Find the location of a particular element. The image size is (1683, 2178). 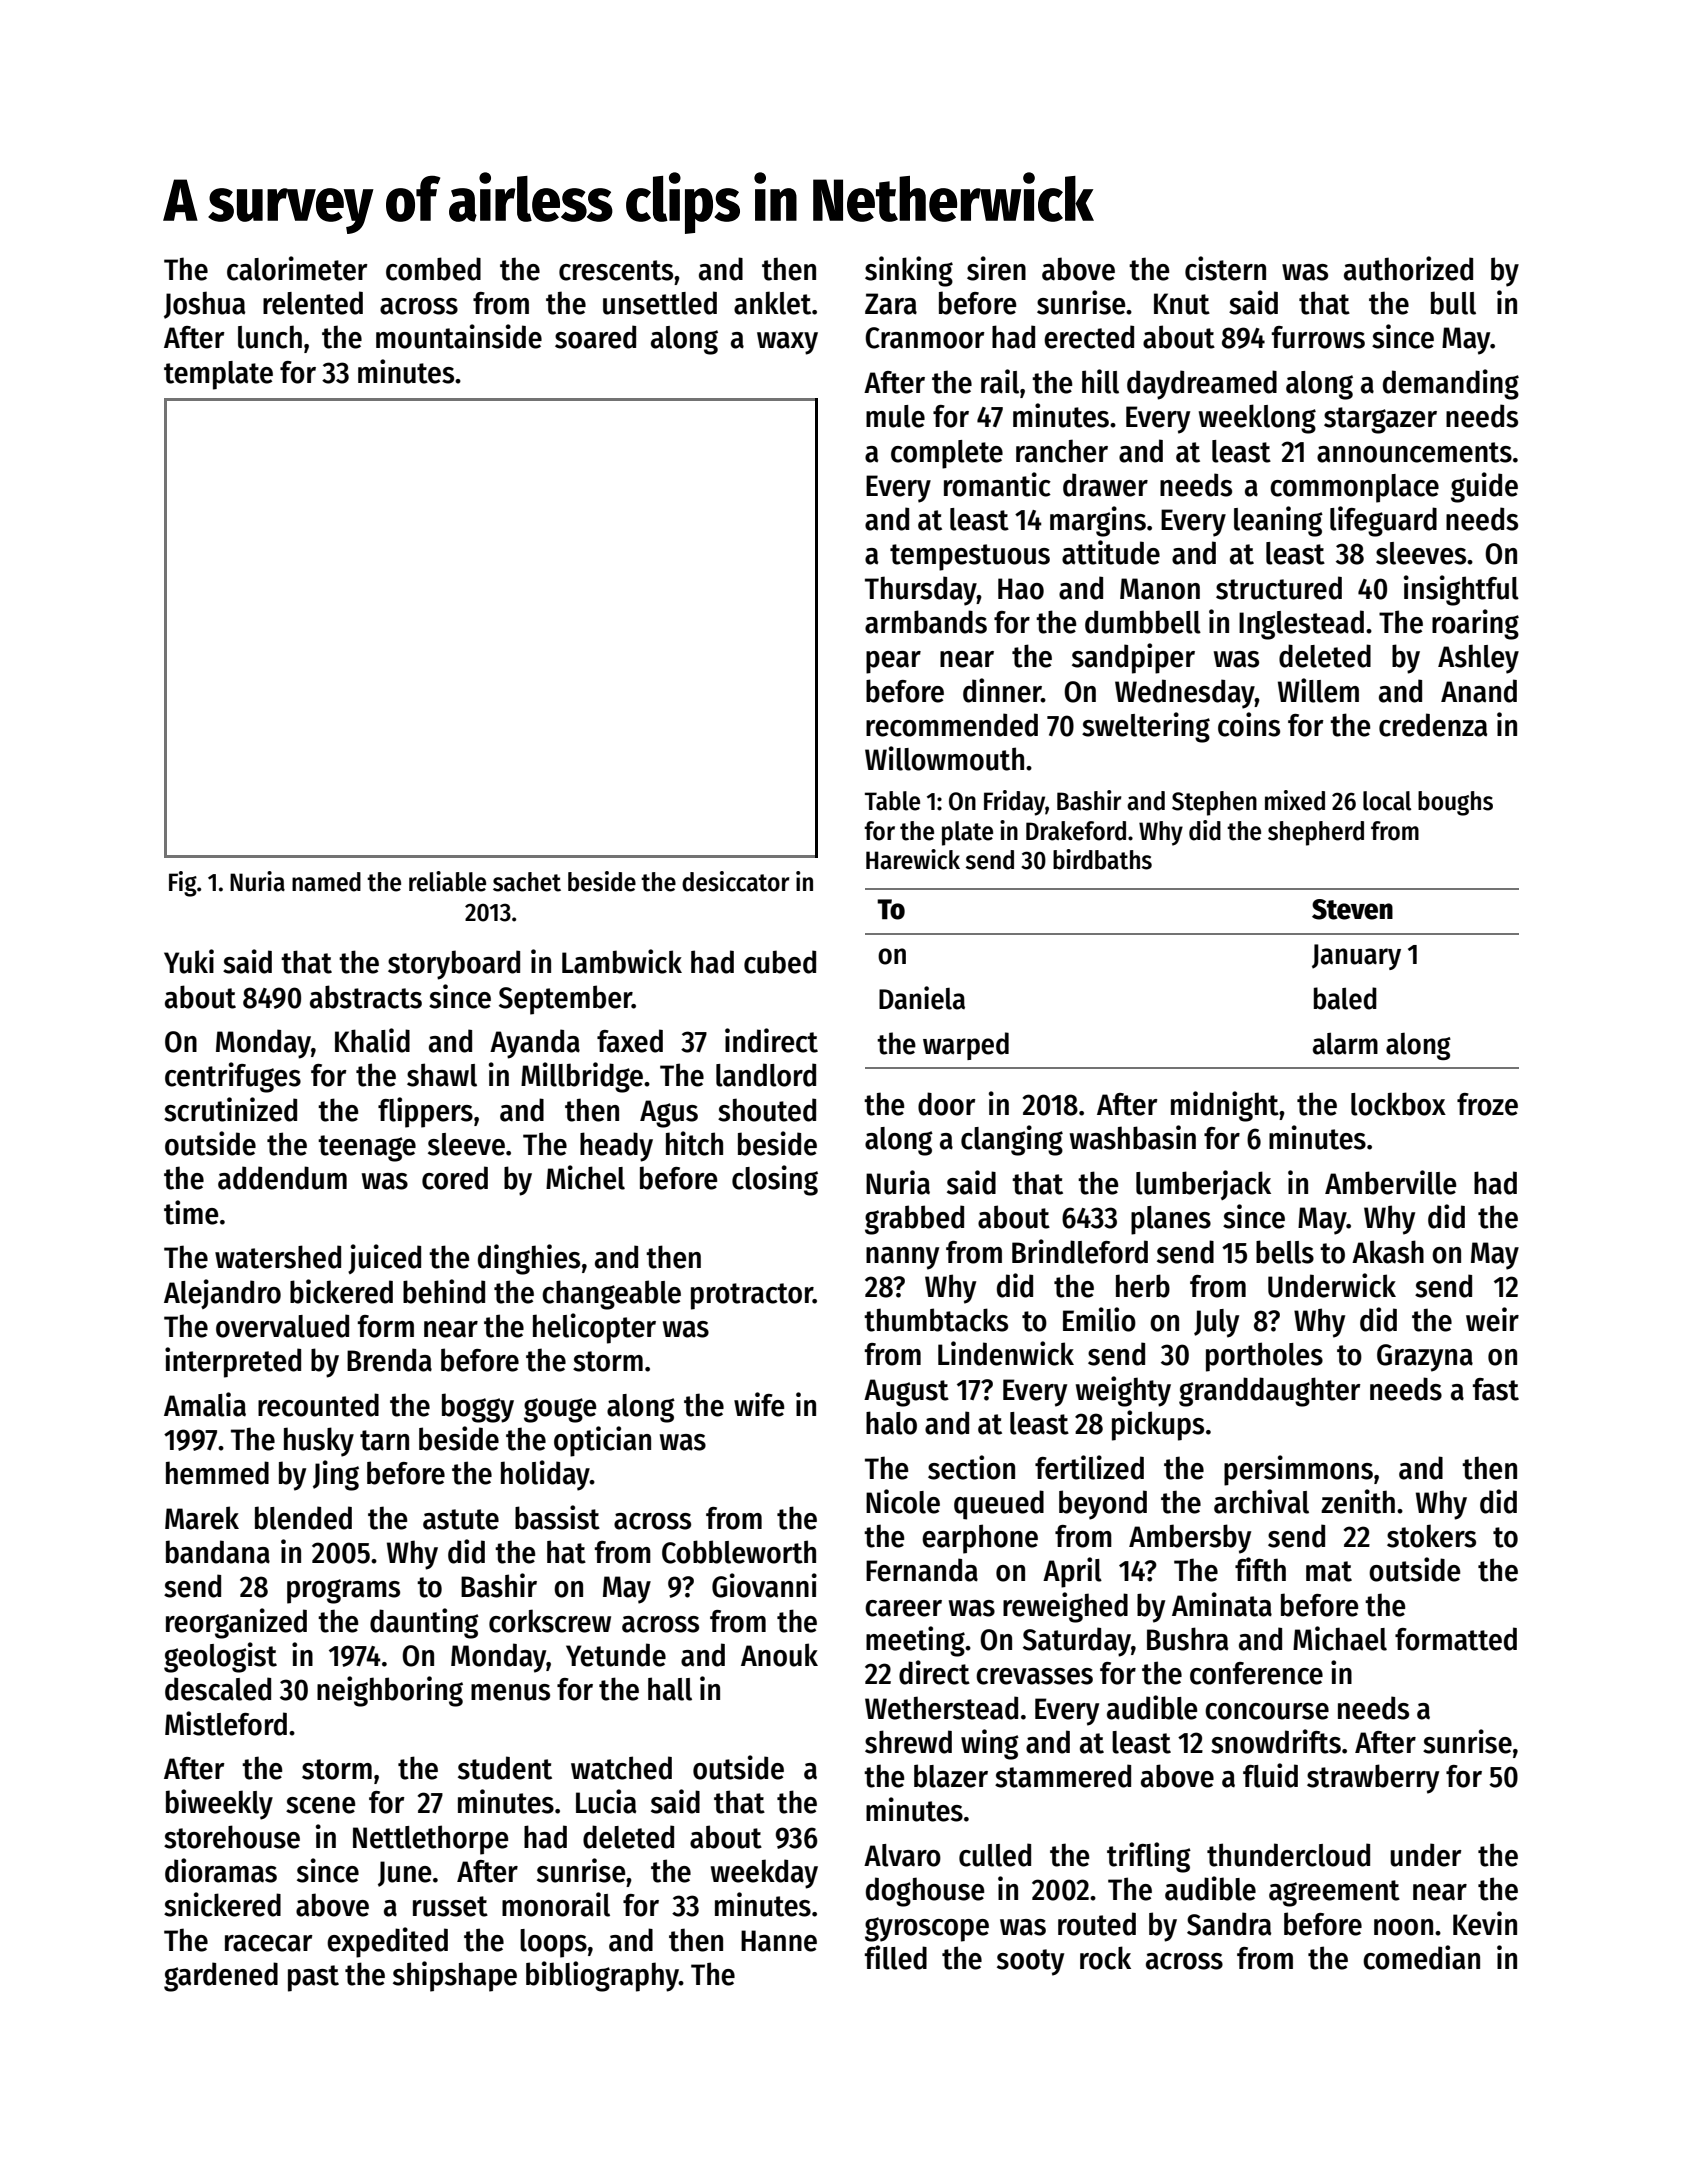

shawl is located at coordinates (442, 1075).
